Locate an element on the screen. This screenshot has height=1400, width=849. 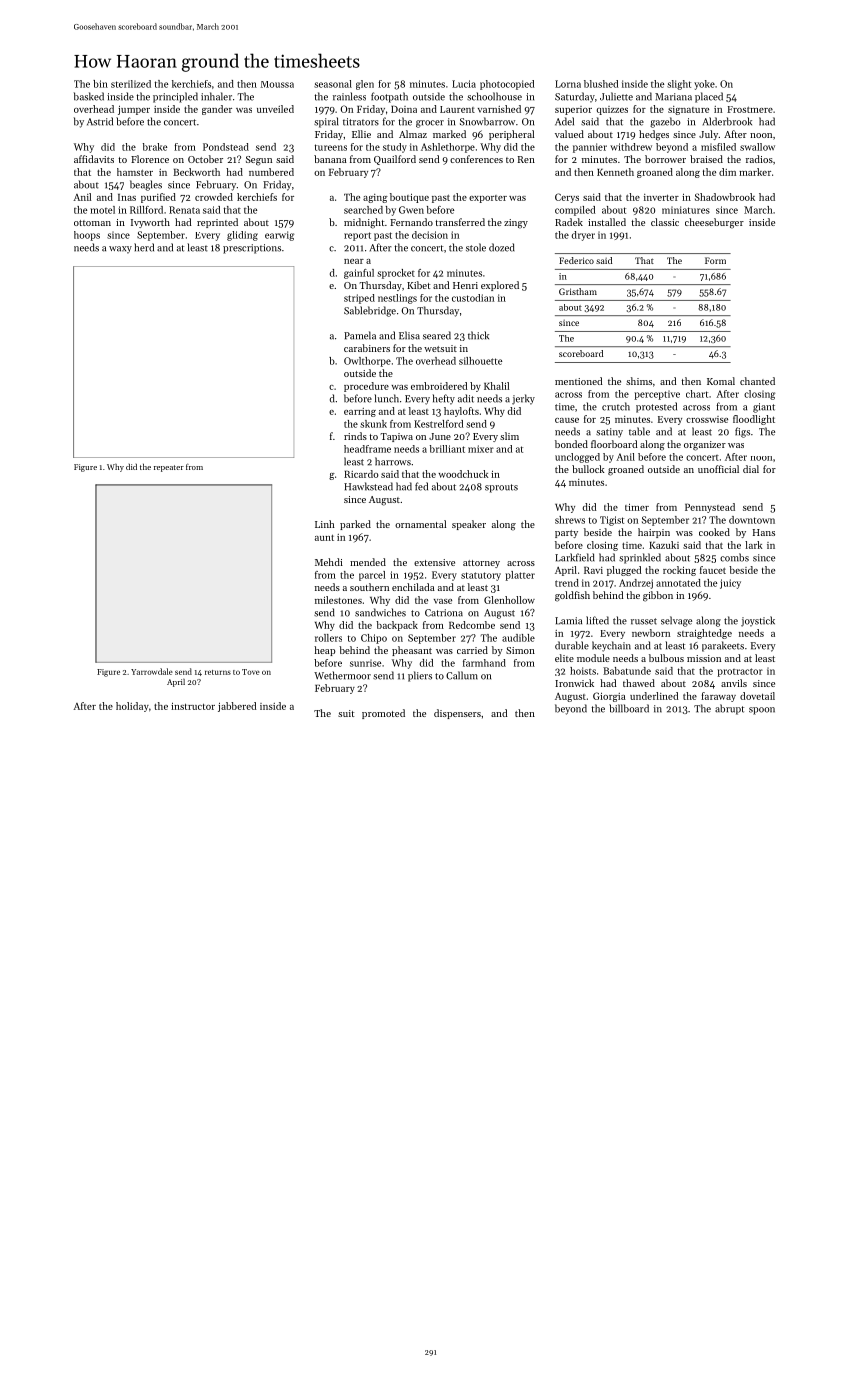
rinds is located at coordinates (355, 436).
